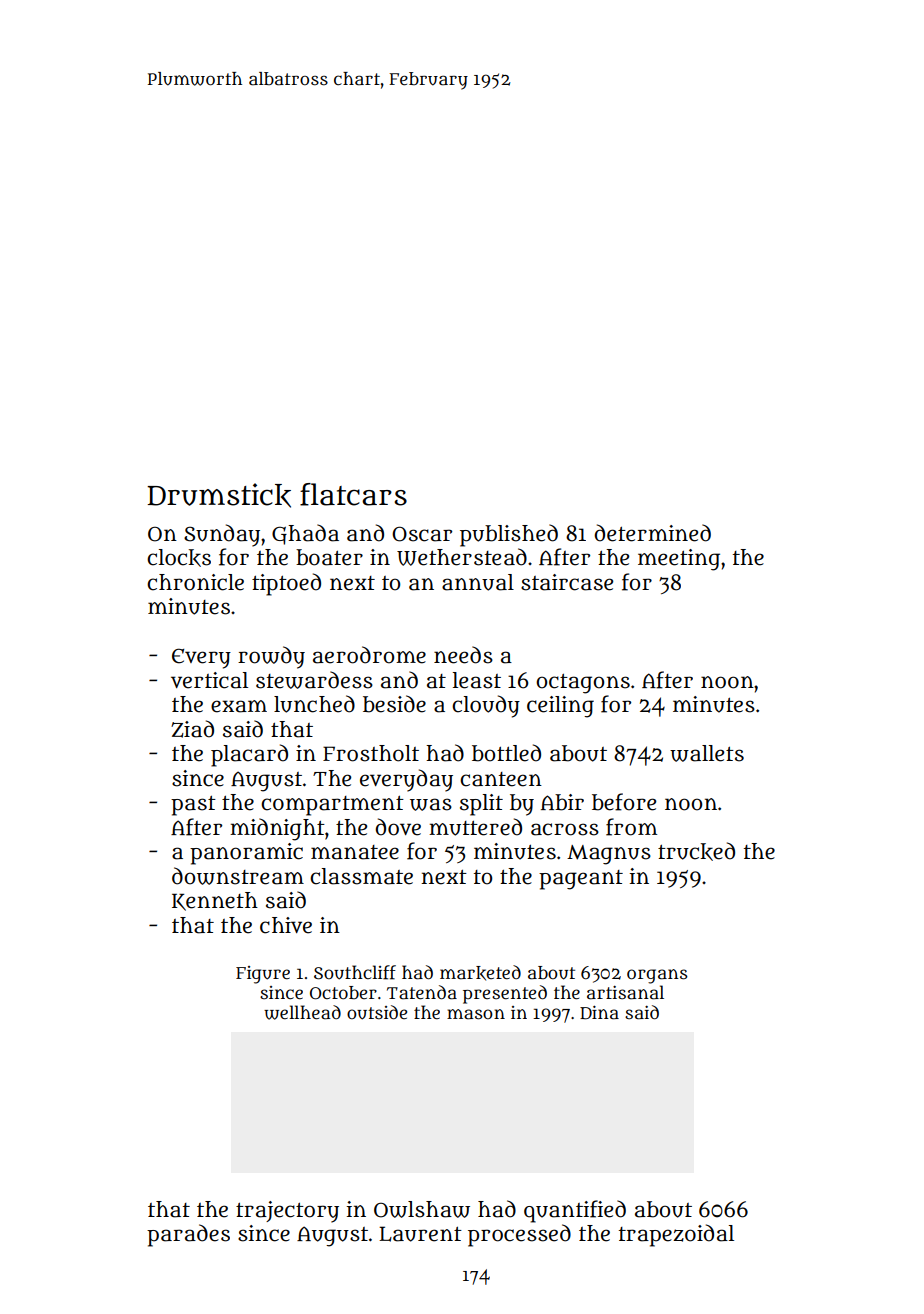 Image resolution: width=924 pixels, height=1314 pixels. Describe the element at coordinates (193, 806) in the screenshot. I see `past` at that location.
